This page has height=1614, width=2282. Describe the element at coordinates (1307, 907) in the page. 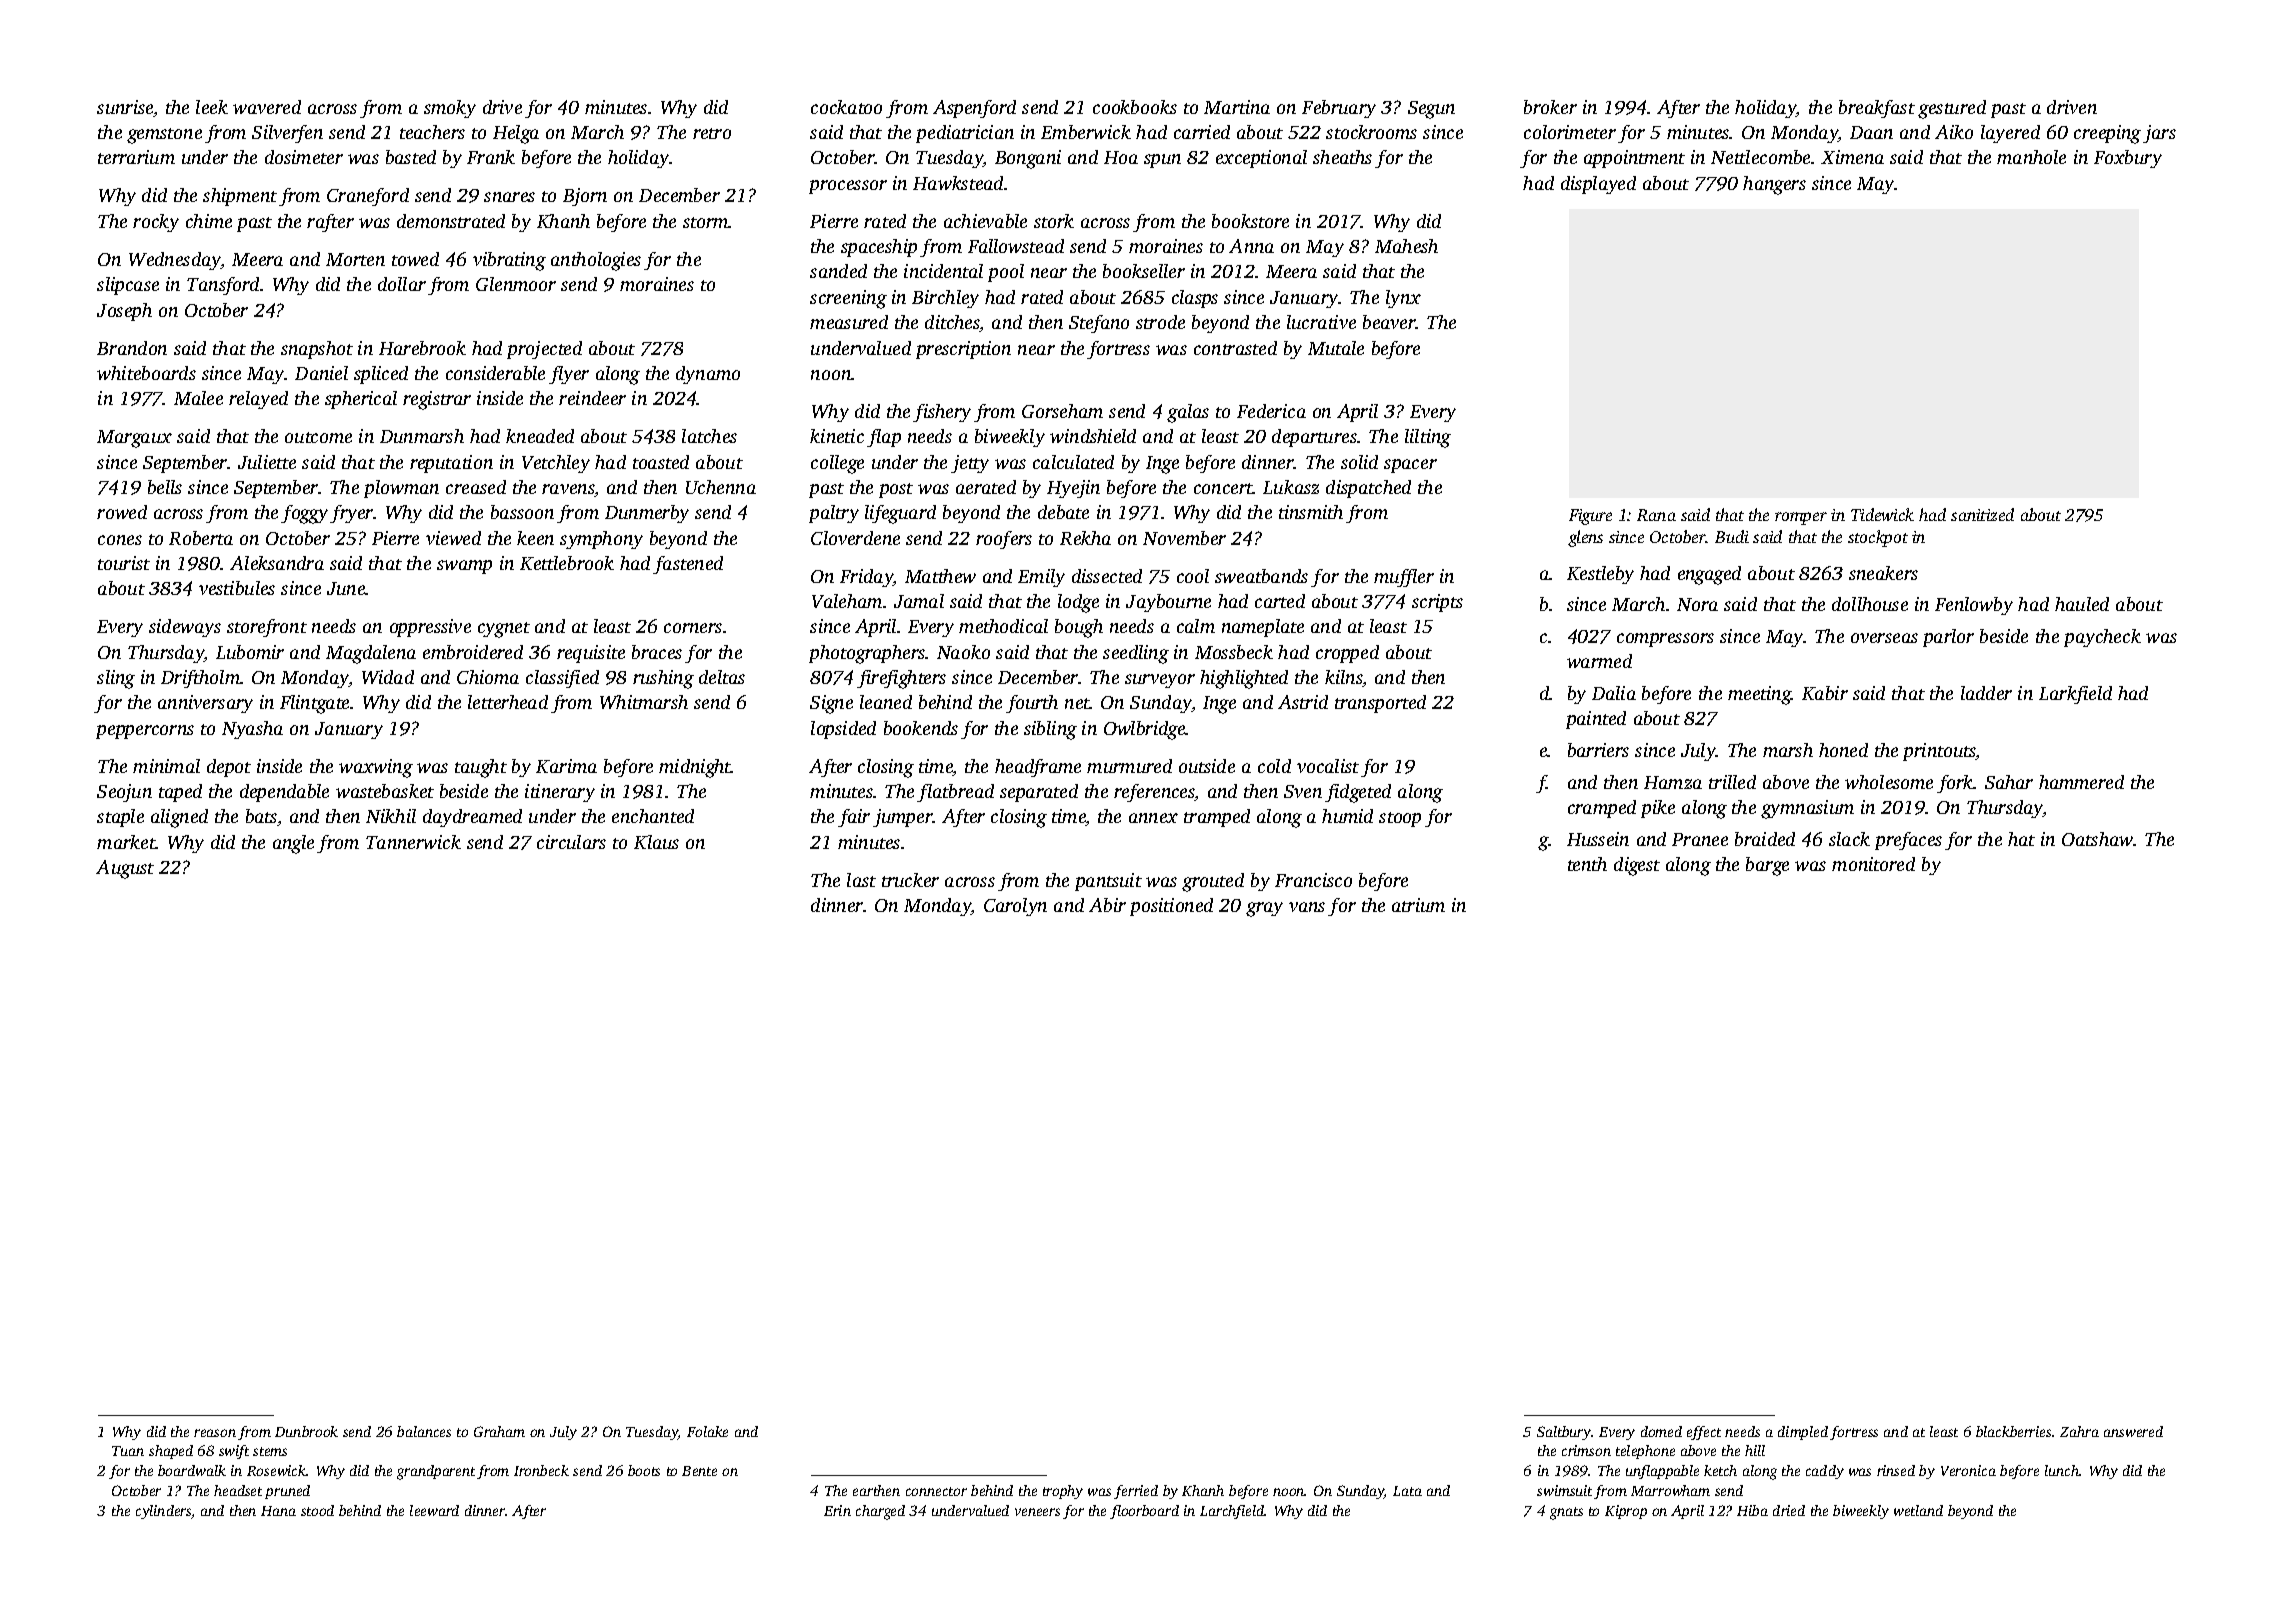

I see `vans` at that location.
